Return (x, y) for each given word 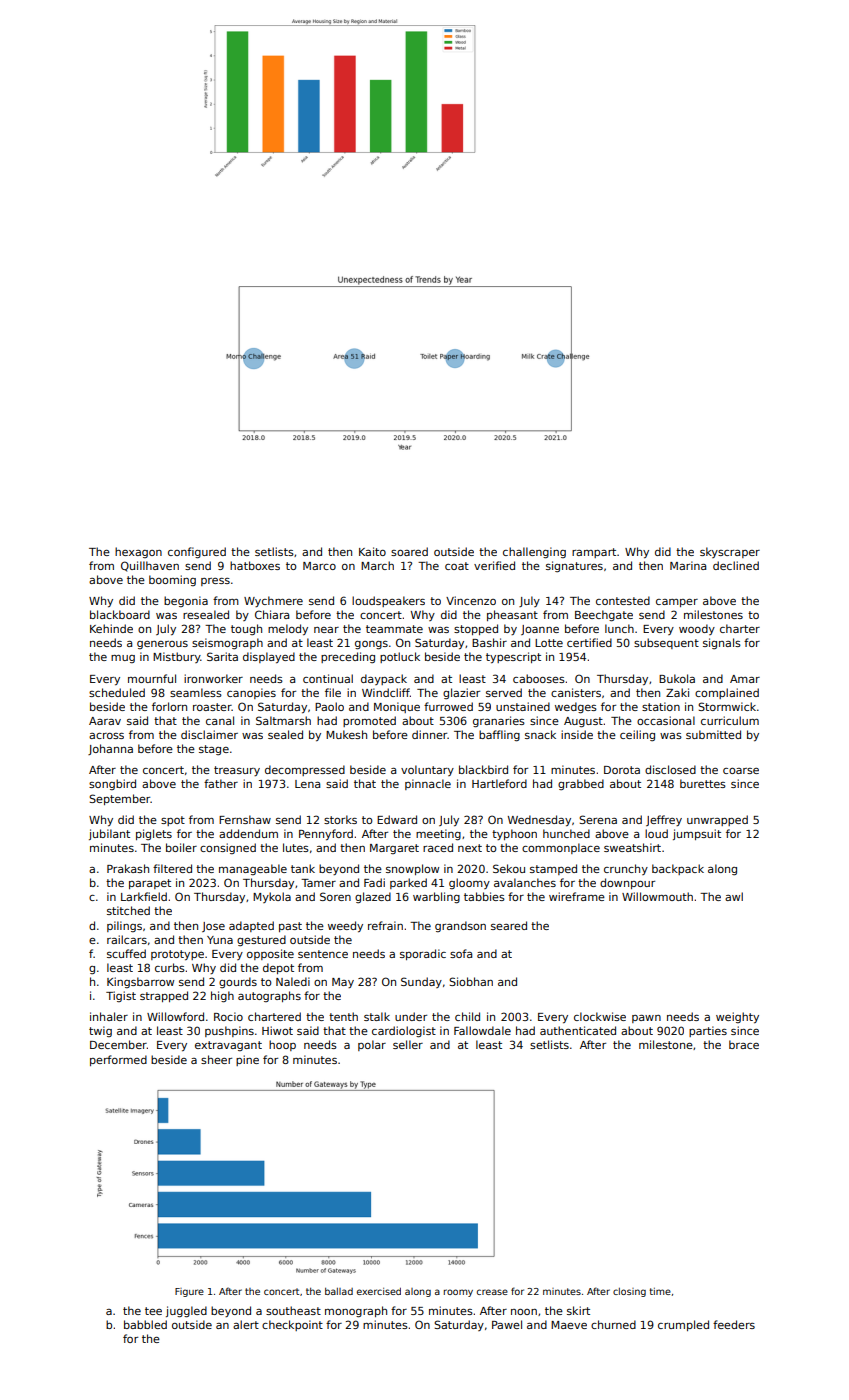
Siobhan (471, 981)
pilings (124, 926)
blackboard (120, 614)
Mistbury (177, 657)
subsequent (666, 643)
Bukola (677, 678)
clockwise (600, 1016)
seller (408, 1044)
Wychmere (273, 601)
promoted (369, 721)
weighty (737, 1017)
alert (246, 1324)
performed (118, 1060)
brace (744, 1044)
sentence (323, 954)
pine (247, 1060)
